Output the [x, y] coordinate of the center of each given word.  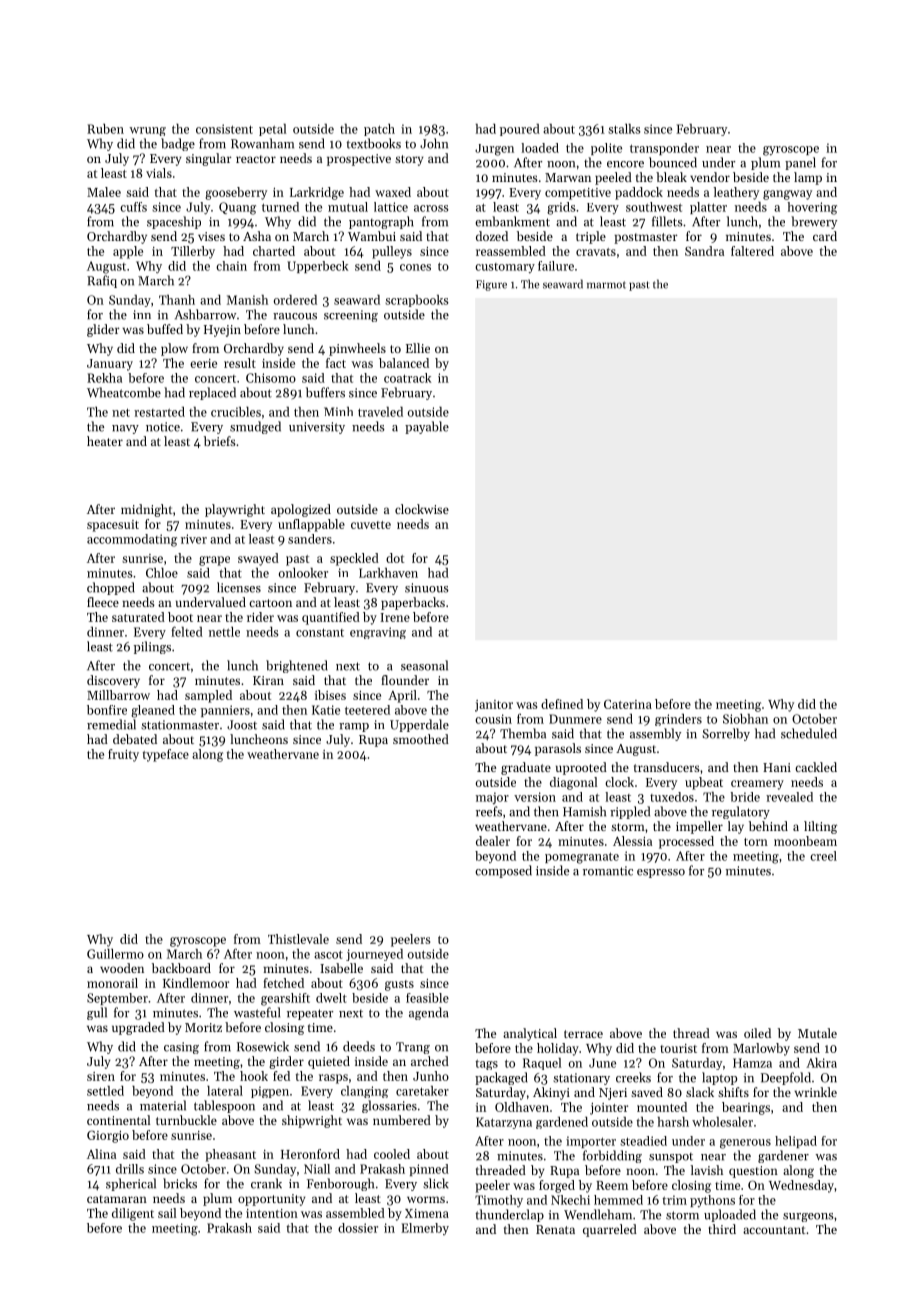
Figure [491, 285]
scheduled [809, 733]
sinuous [427, 588]
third [722, 1229]
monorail [112, 983]
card [825, 236]
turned [280, 207]
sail [167, 1213]
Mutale [817, 1033]
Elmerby [425, 1229]
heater [105, 441]
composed [503, 871]
